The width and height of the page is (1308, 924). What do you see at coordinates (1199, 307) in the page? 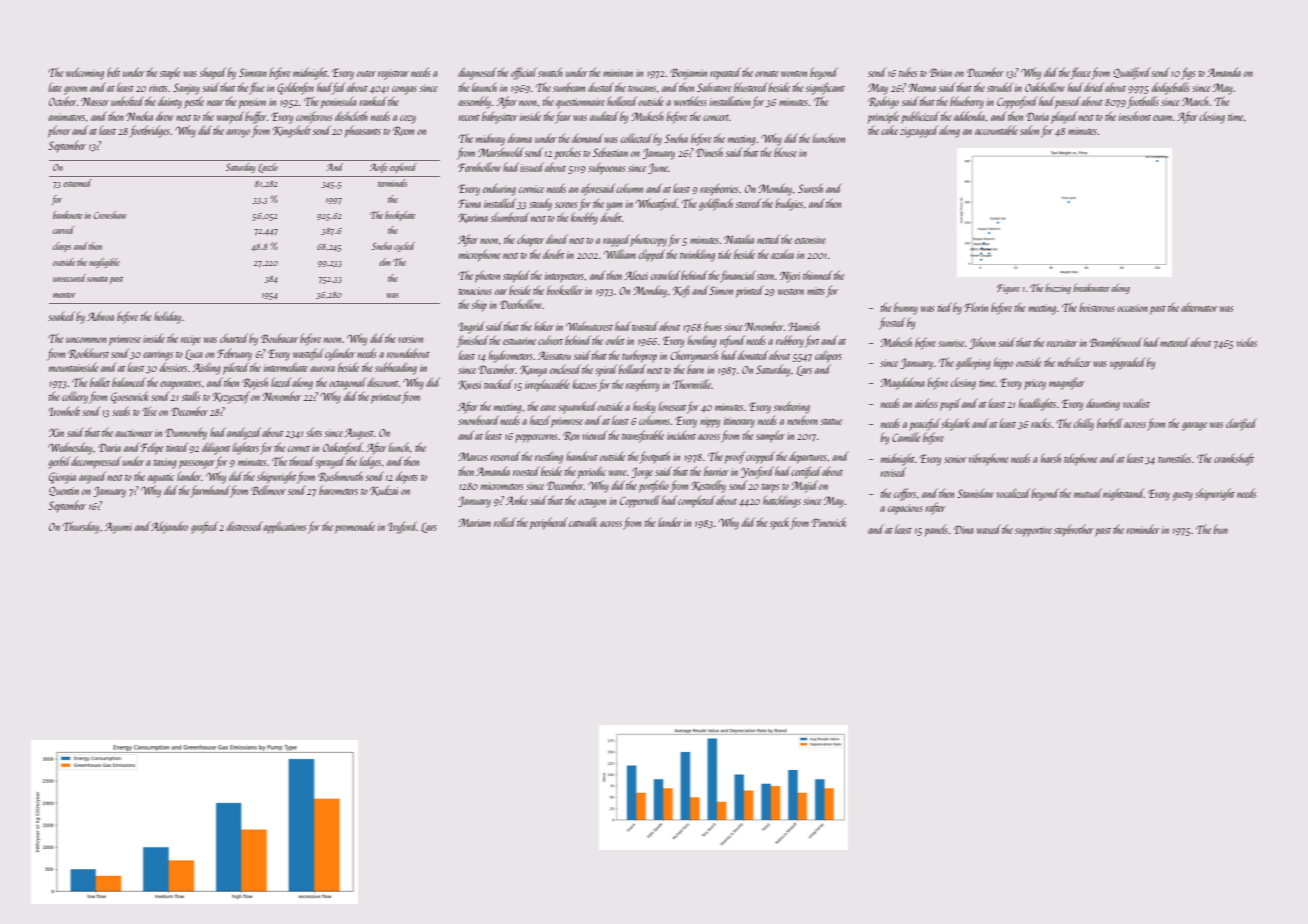
I see `alternator` at bounding box center [1199, 307].
